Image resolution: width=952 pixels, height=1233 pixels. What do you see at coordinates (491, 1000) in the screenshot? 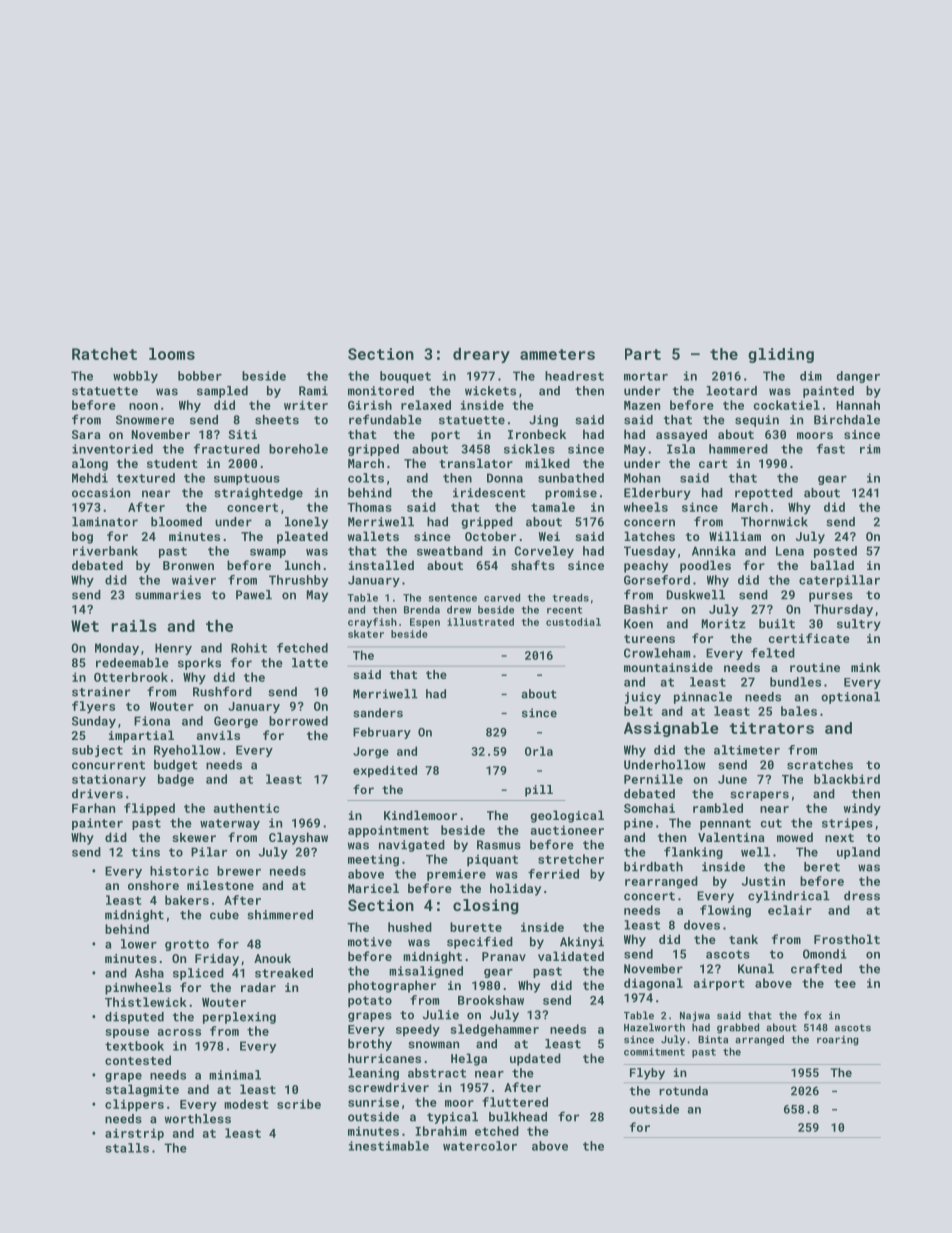
I see `Brookshaw` at bounding box center [491, 1000].
